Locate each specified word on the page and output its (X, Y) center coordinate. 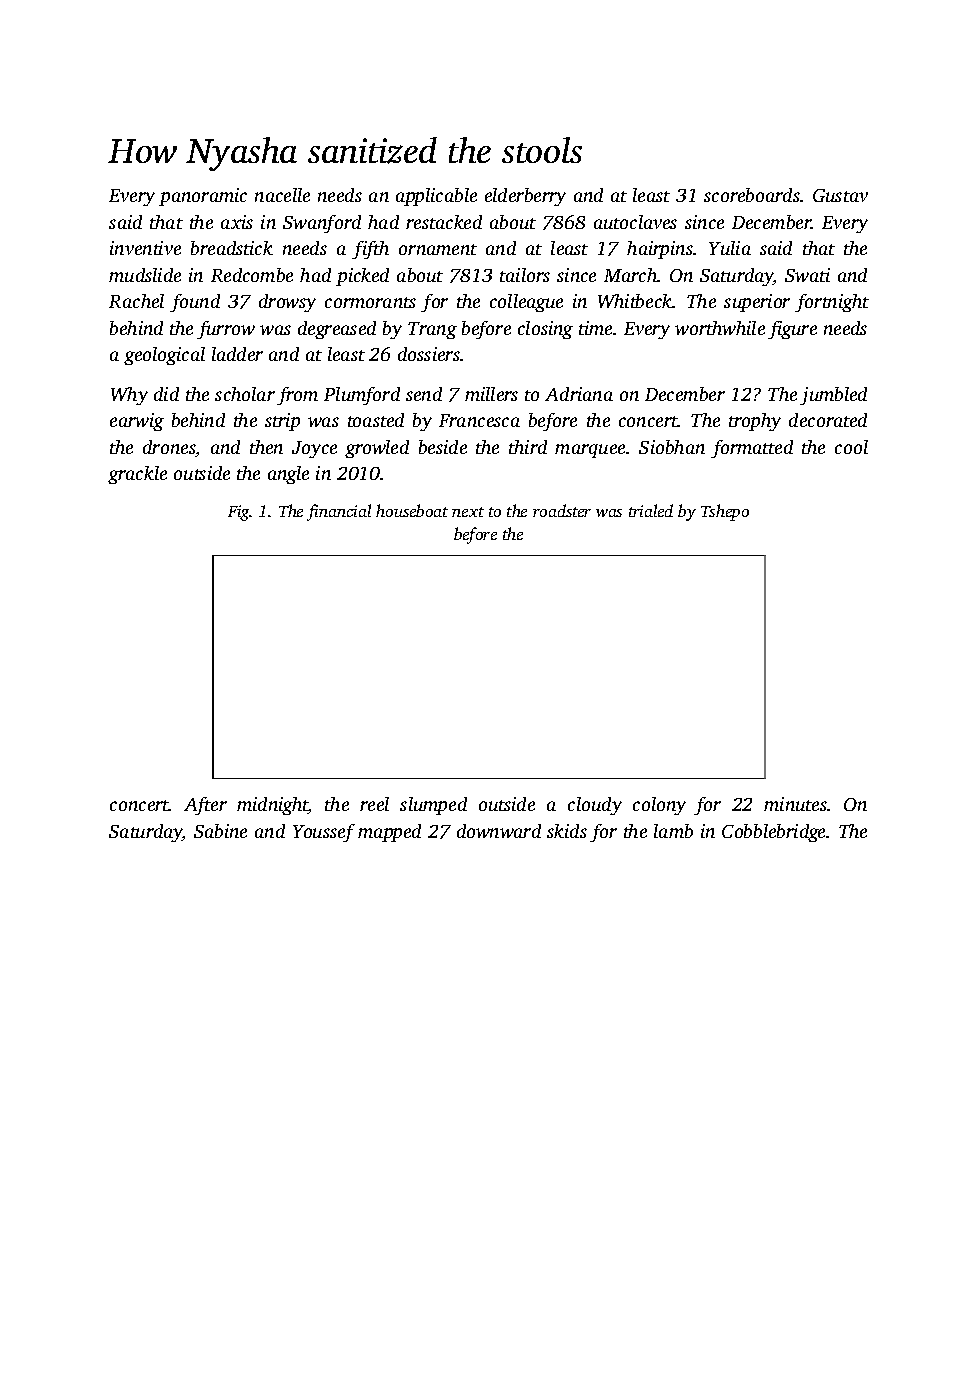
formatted (752, 449)
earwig (137, 422)
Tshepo (725, 512)
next (468, 512)
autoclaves (635, 222)
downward (499, 831)
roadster (562, 510)
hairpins (660, 250)
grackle (137, 475)
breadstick (232, 248)
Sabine (220, 831)
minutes (795, 804)
